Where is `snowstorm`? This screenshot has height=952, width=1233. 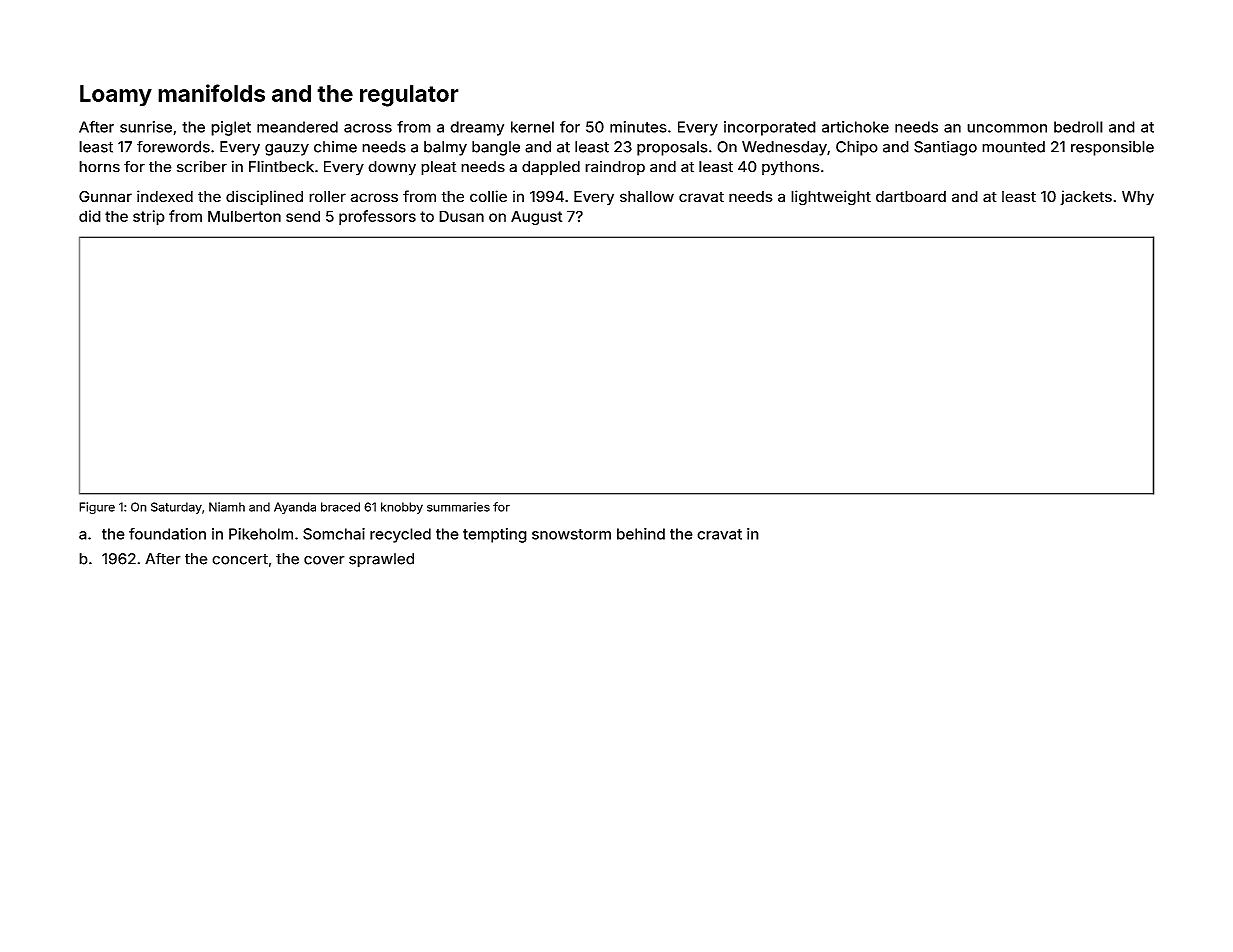 snowstorm is located at coordinates (571, 534).
